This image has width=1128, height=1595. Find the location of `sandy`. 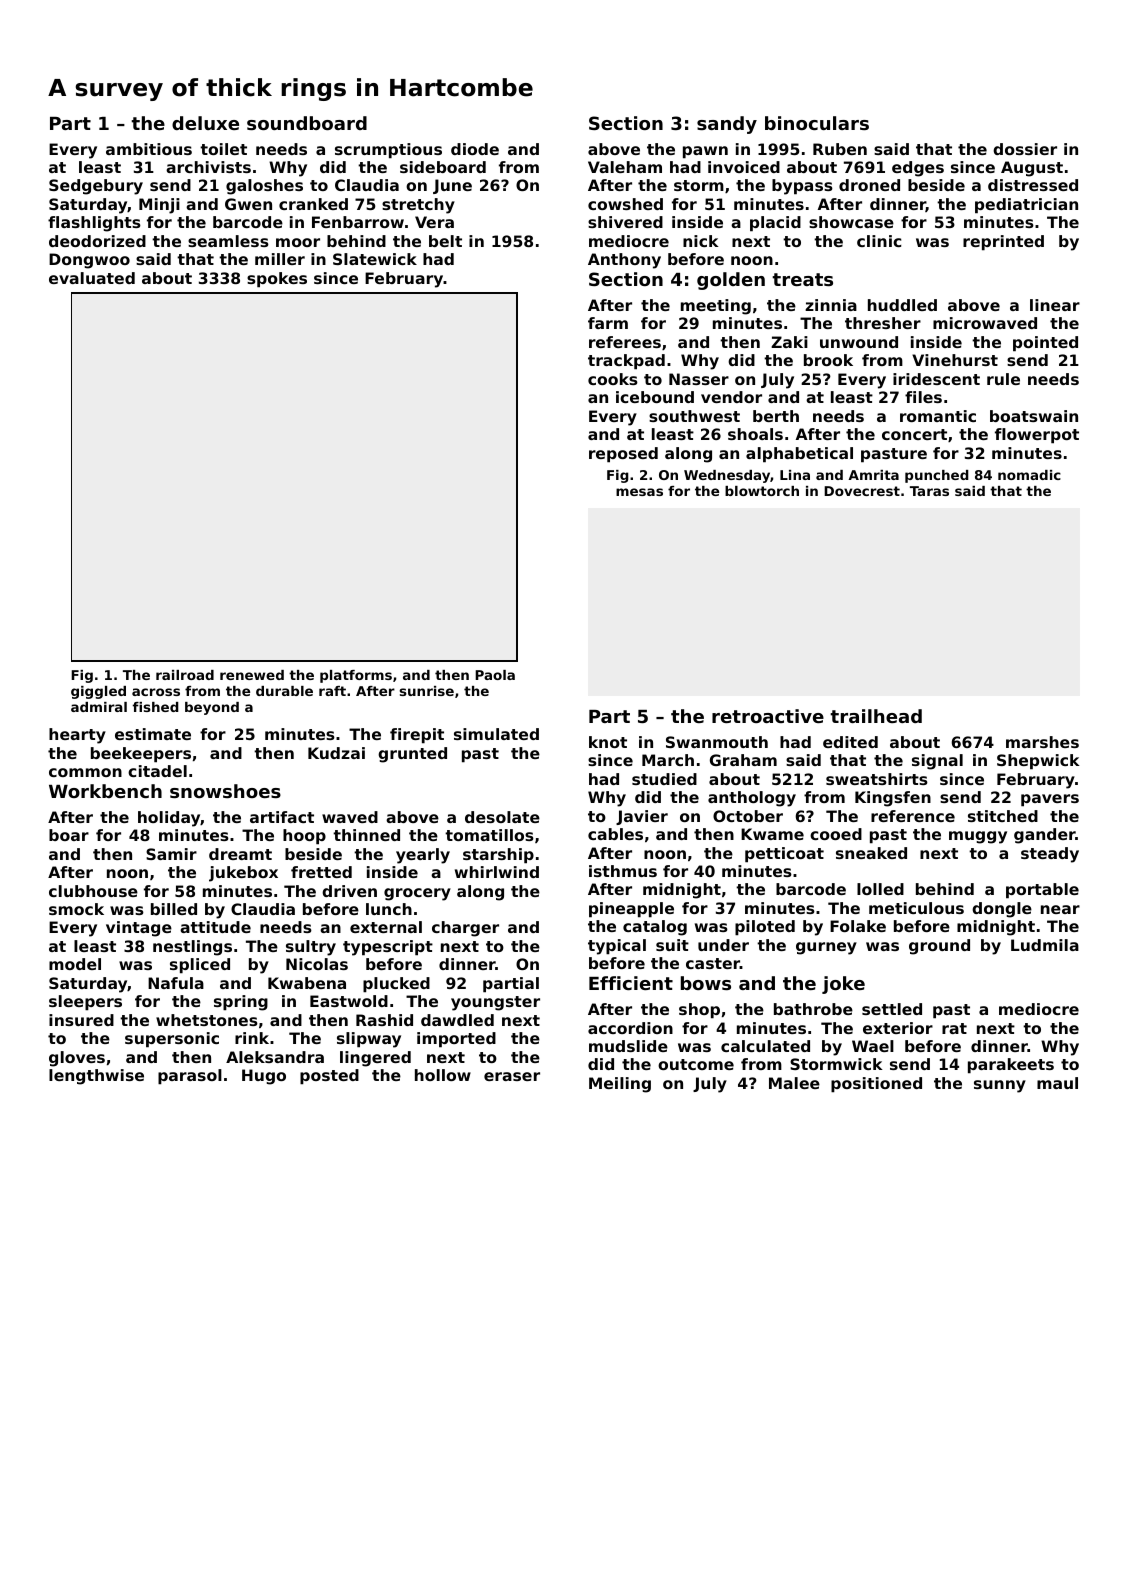

sandy is located at coordinates (727, 125).
